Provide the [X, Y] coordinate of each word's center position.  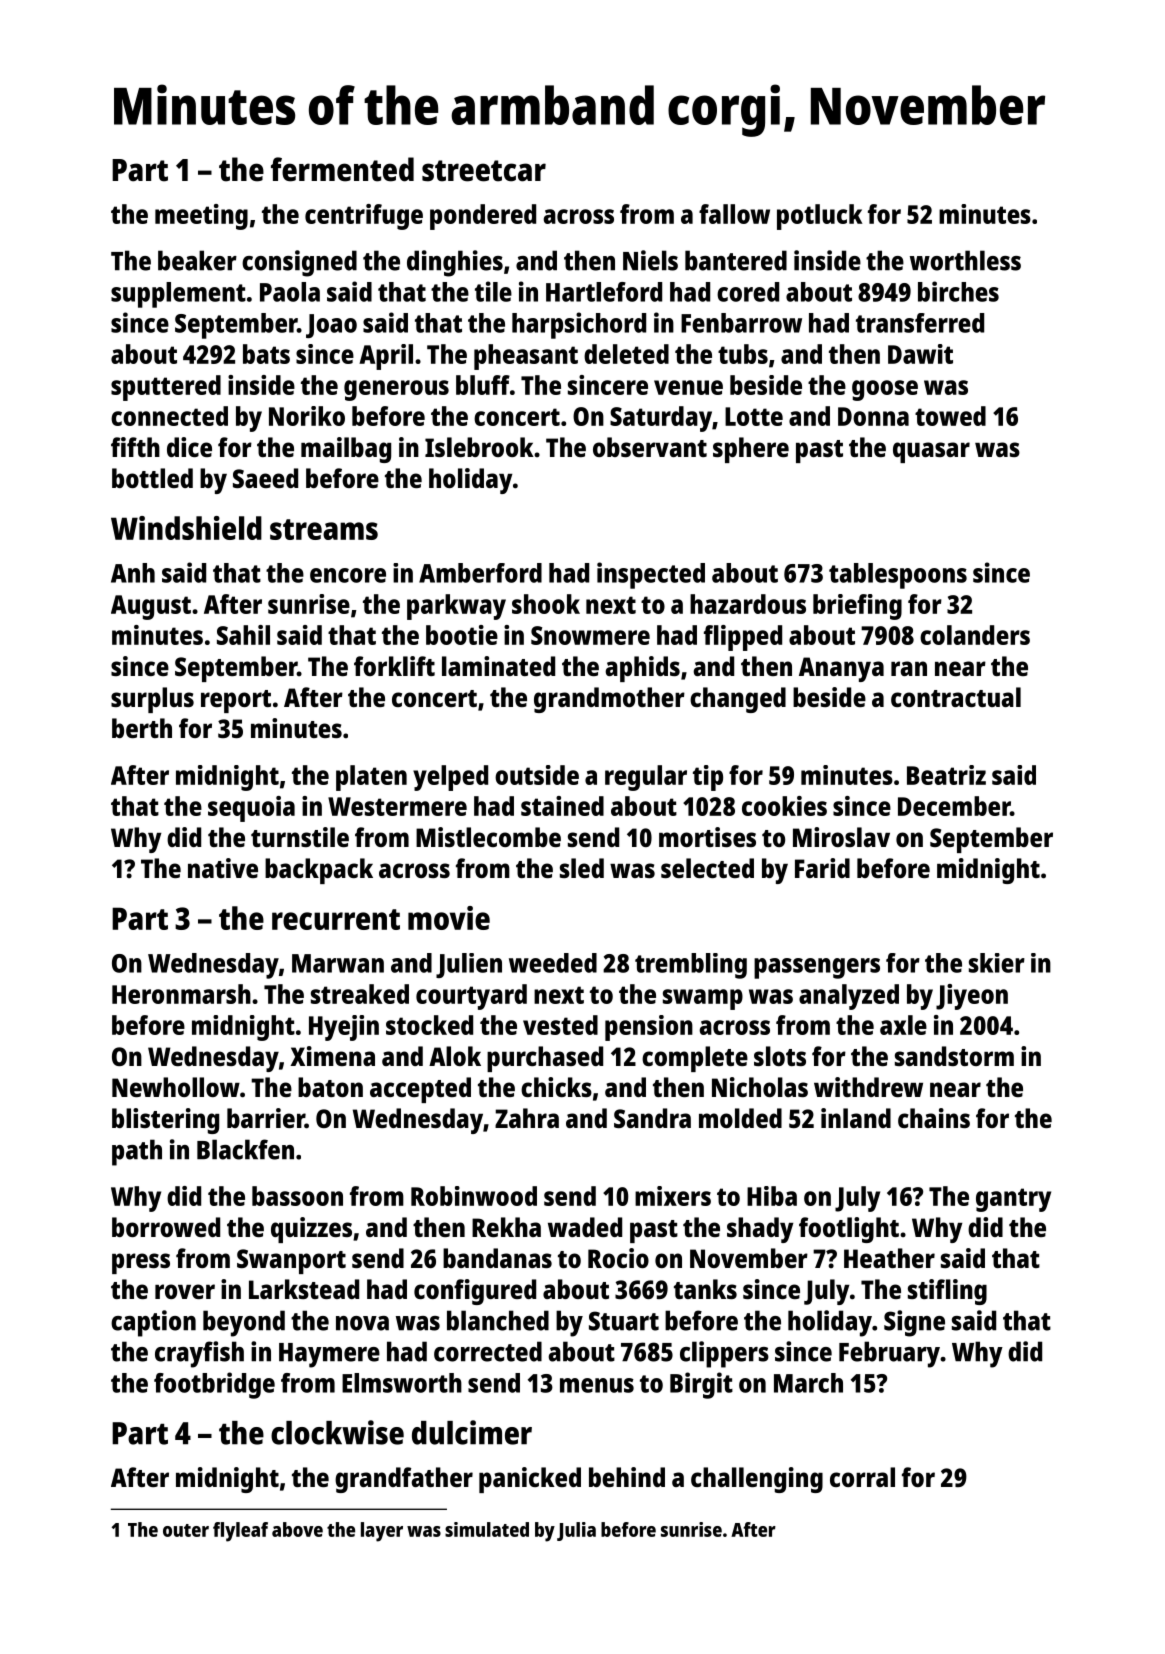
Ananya [841, 669]
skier [997, 963]
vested [560, 1025]
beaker [197, 260]
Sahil [243, 635]
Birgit [701, 1385]
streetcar [484, 171]
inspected [651, 575]
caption [153, 1323]
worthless [965, 260]
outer [186, 1530]
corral [862, 1477]
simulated [487, 1529]
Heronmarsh [181, 994]
